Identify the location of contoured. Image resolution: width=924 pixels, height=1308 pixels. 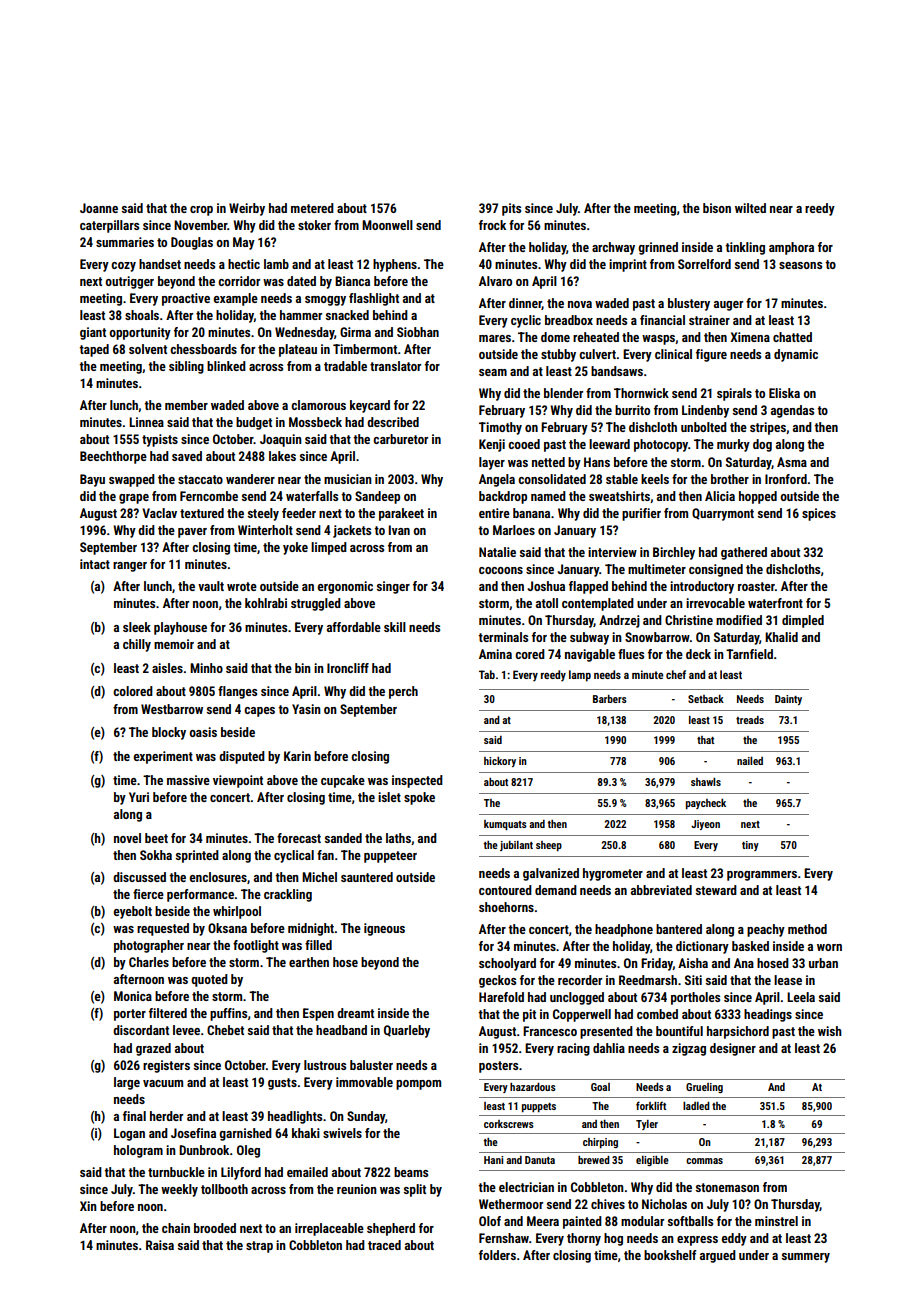
(505, 890).
